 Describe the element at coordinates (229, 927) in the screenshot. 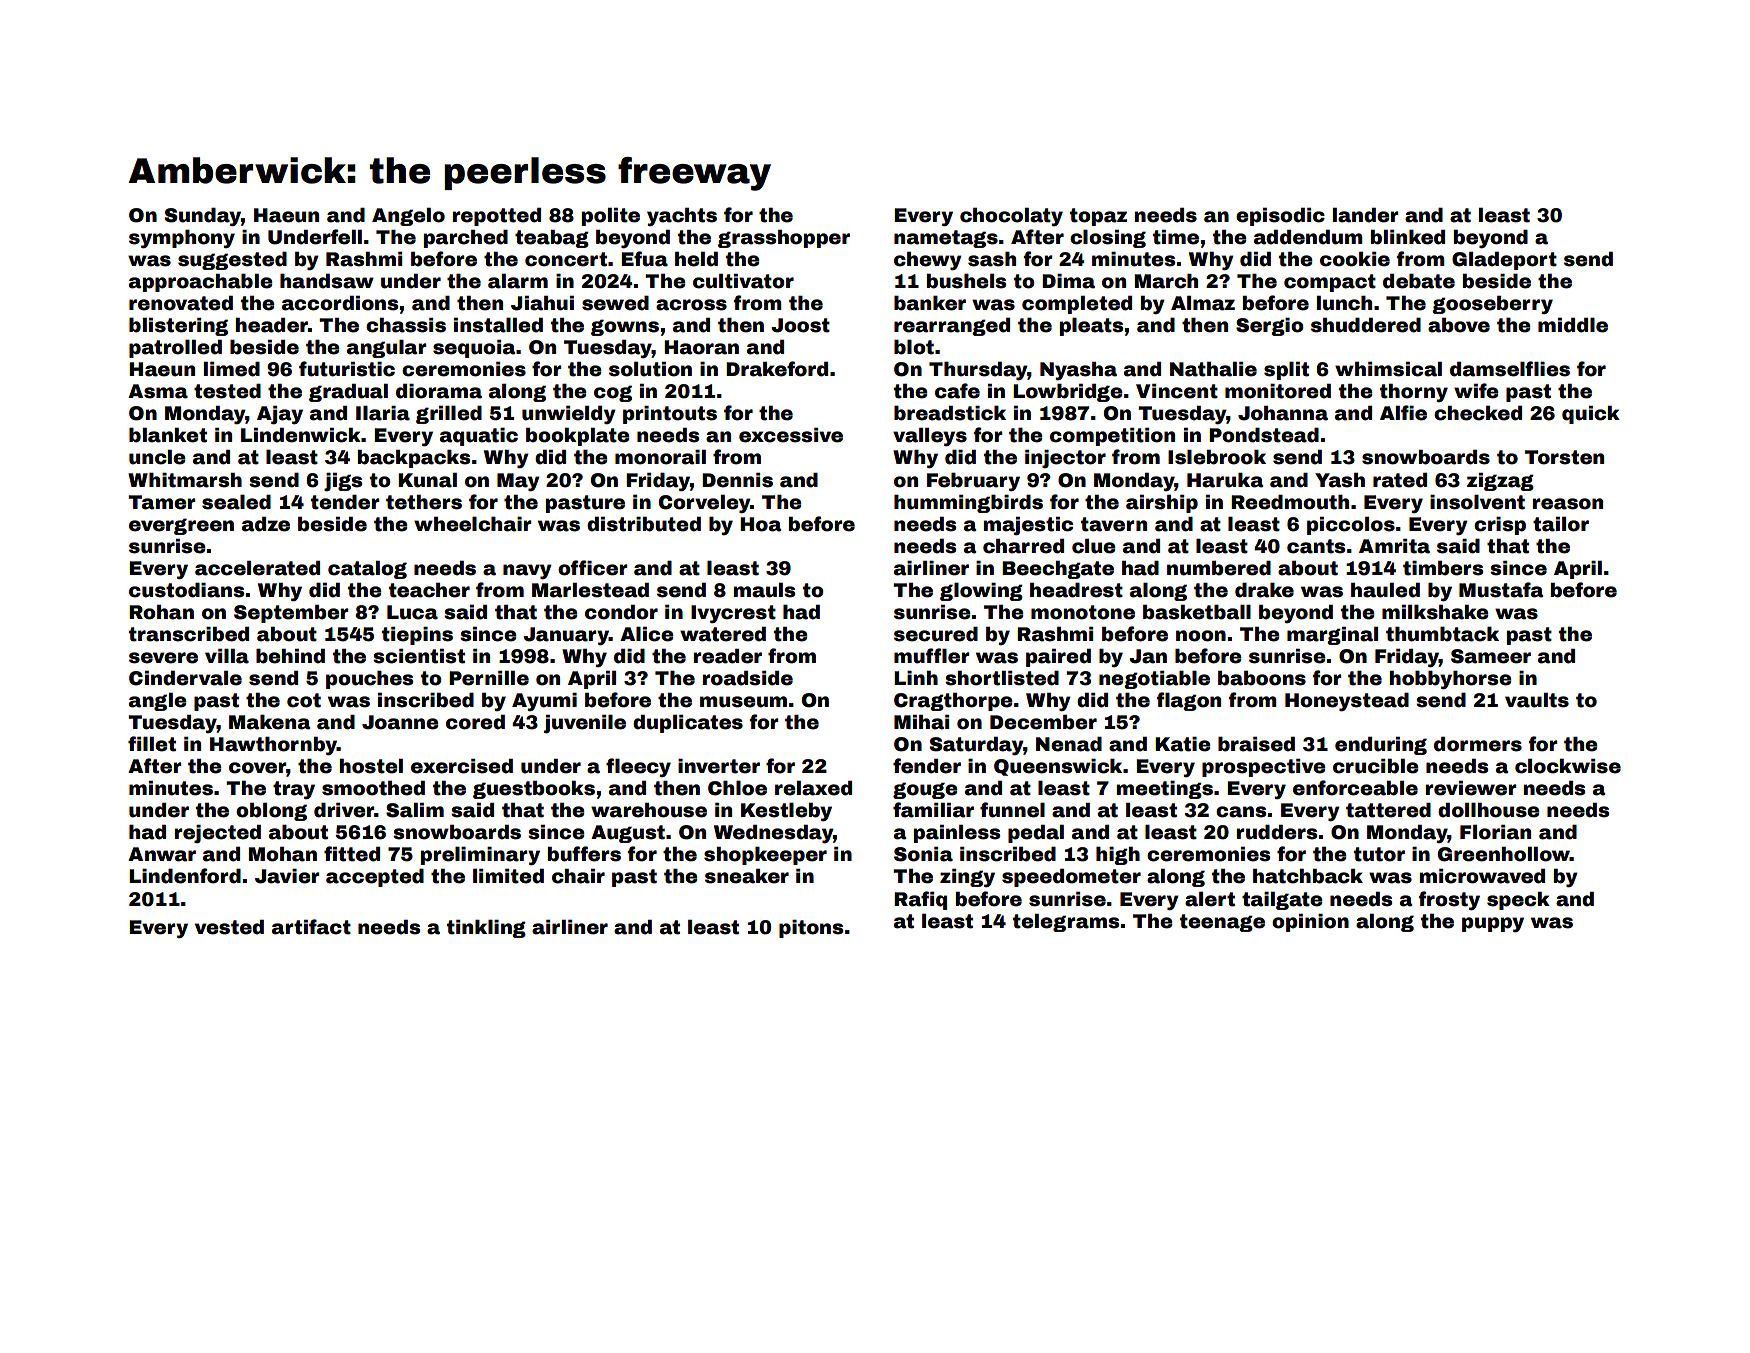

I see `vested` at that location.
